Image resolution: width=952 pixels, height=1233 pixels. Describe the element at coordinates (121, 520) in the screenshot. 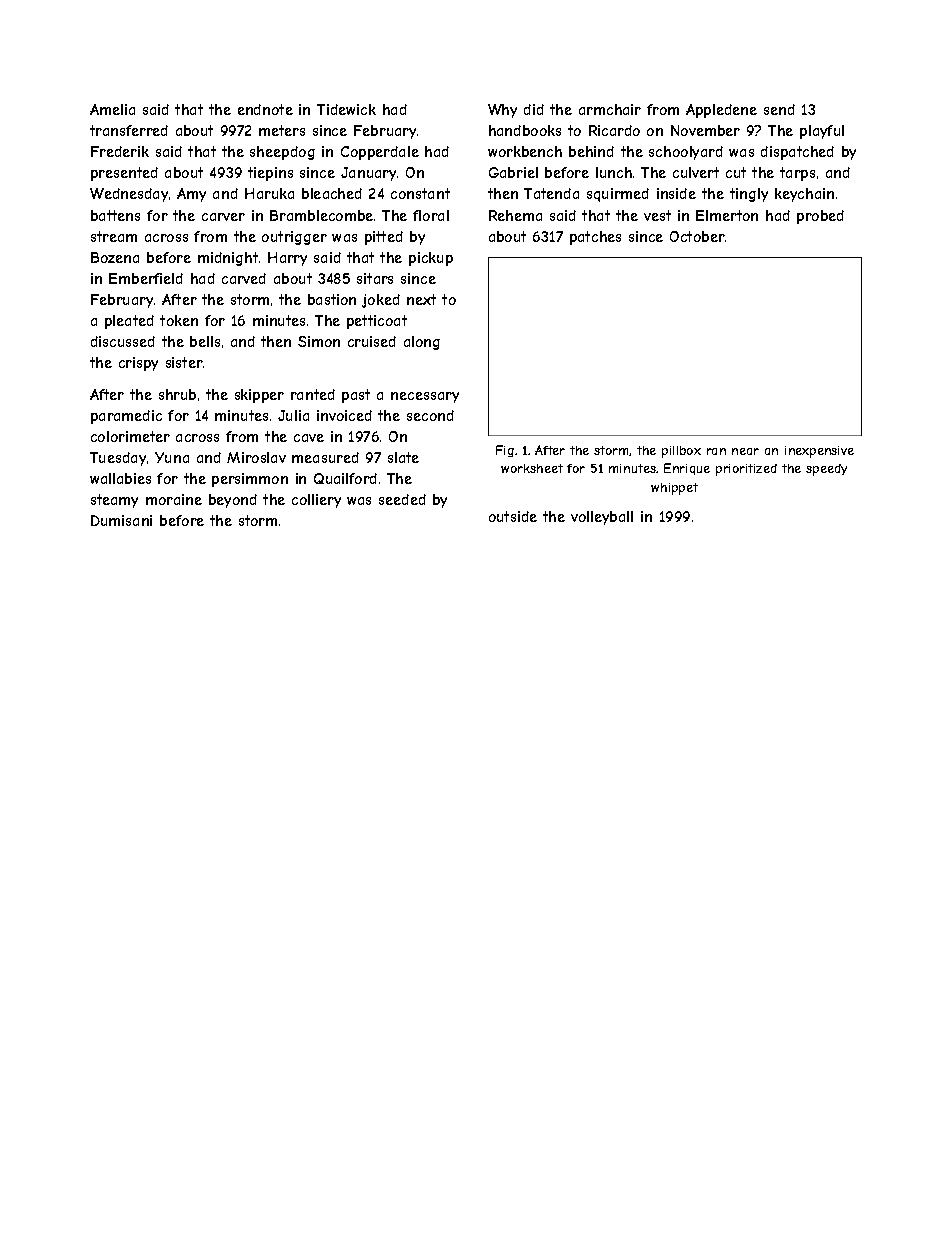

I see `Dumisani` at that location.
